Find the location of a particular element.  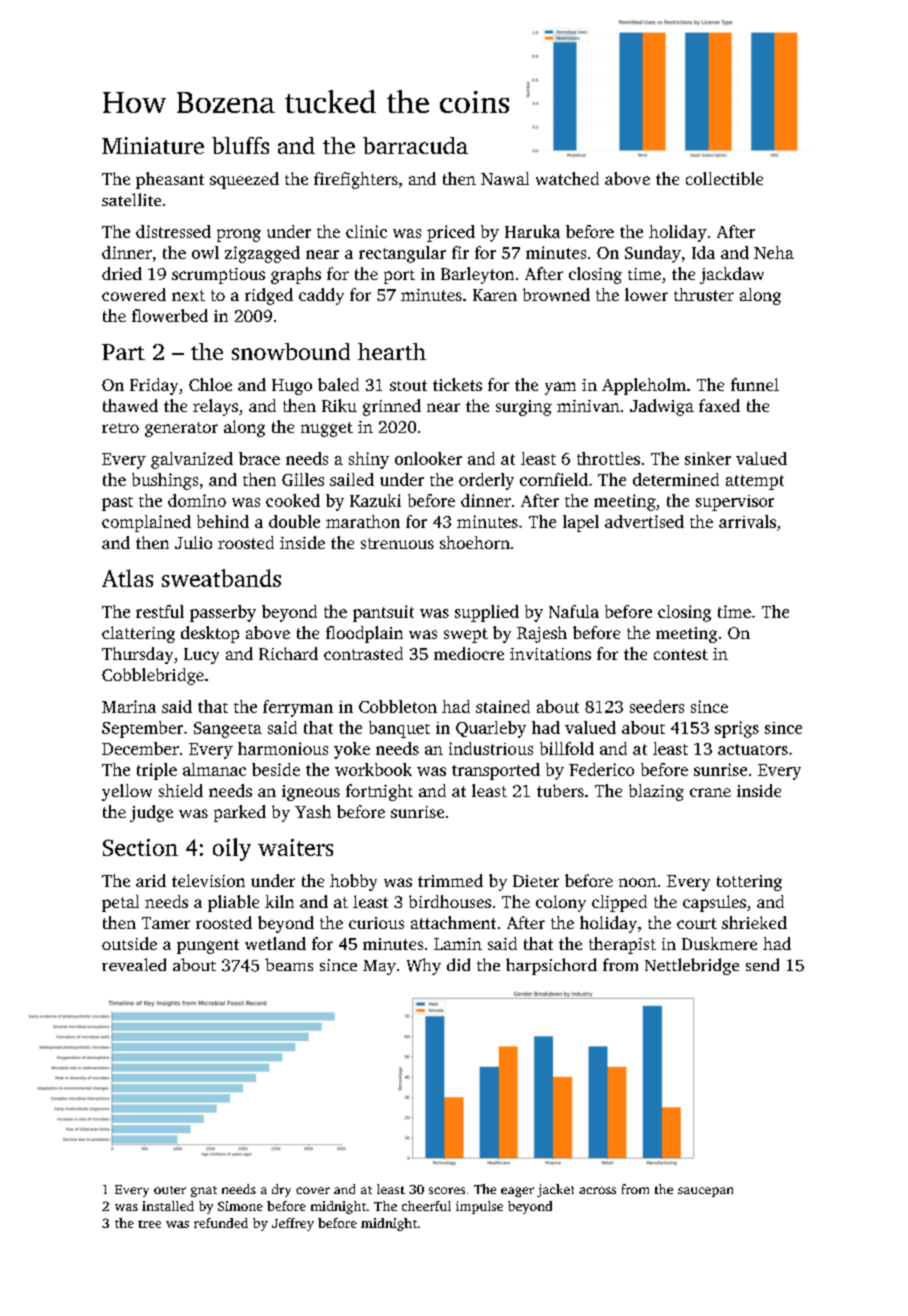

Miniature is located at coordinates (153, 145).
